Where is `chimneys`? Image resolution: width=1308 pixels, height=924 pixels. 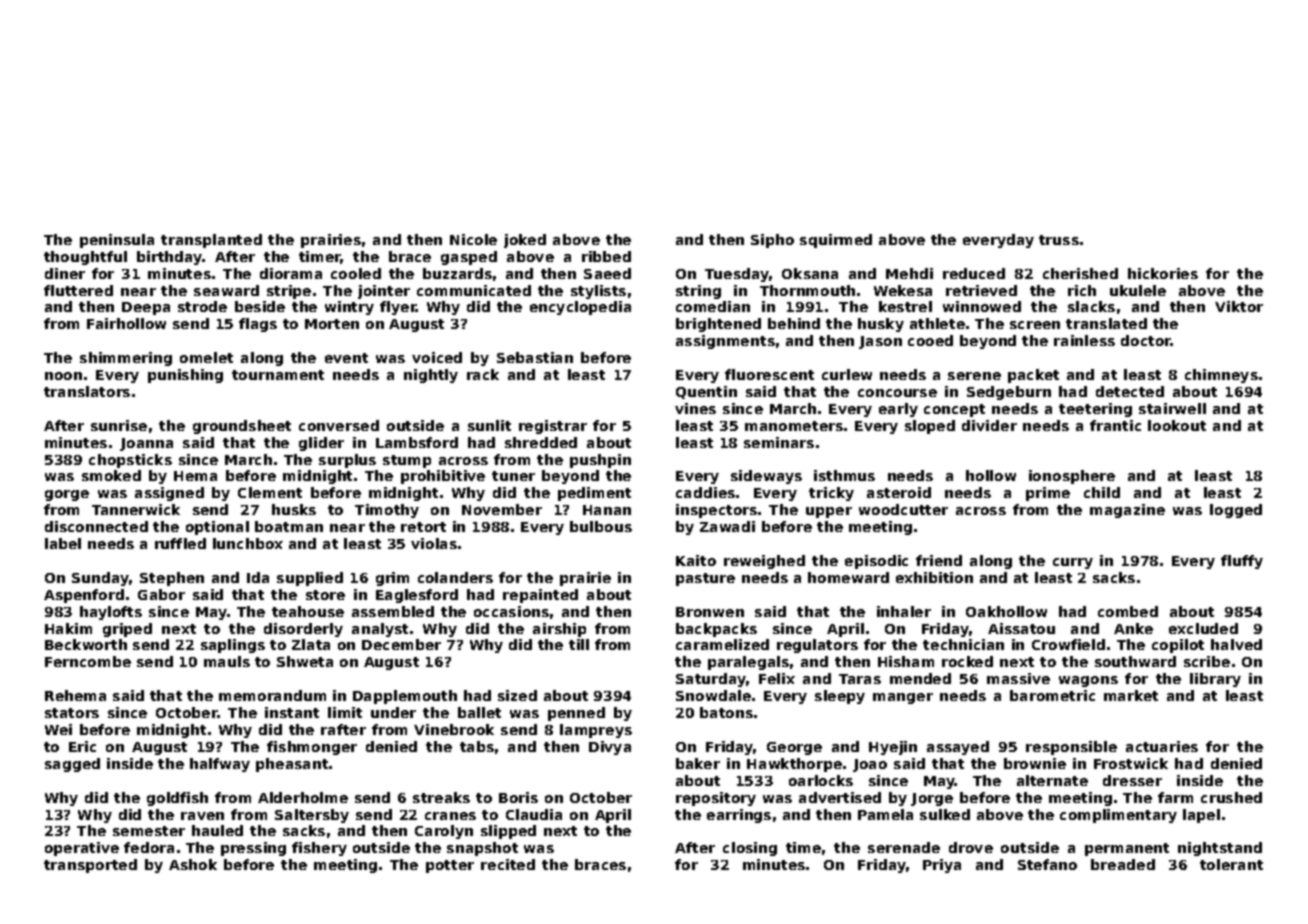
chimneys is located at coordinates (1221, 376).
